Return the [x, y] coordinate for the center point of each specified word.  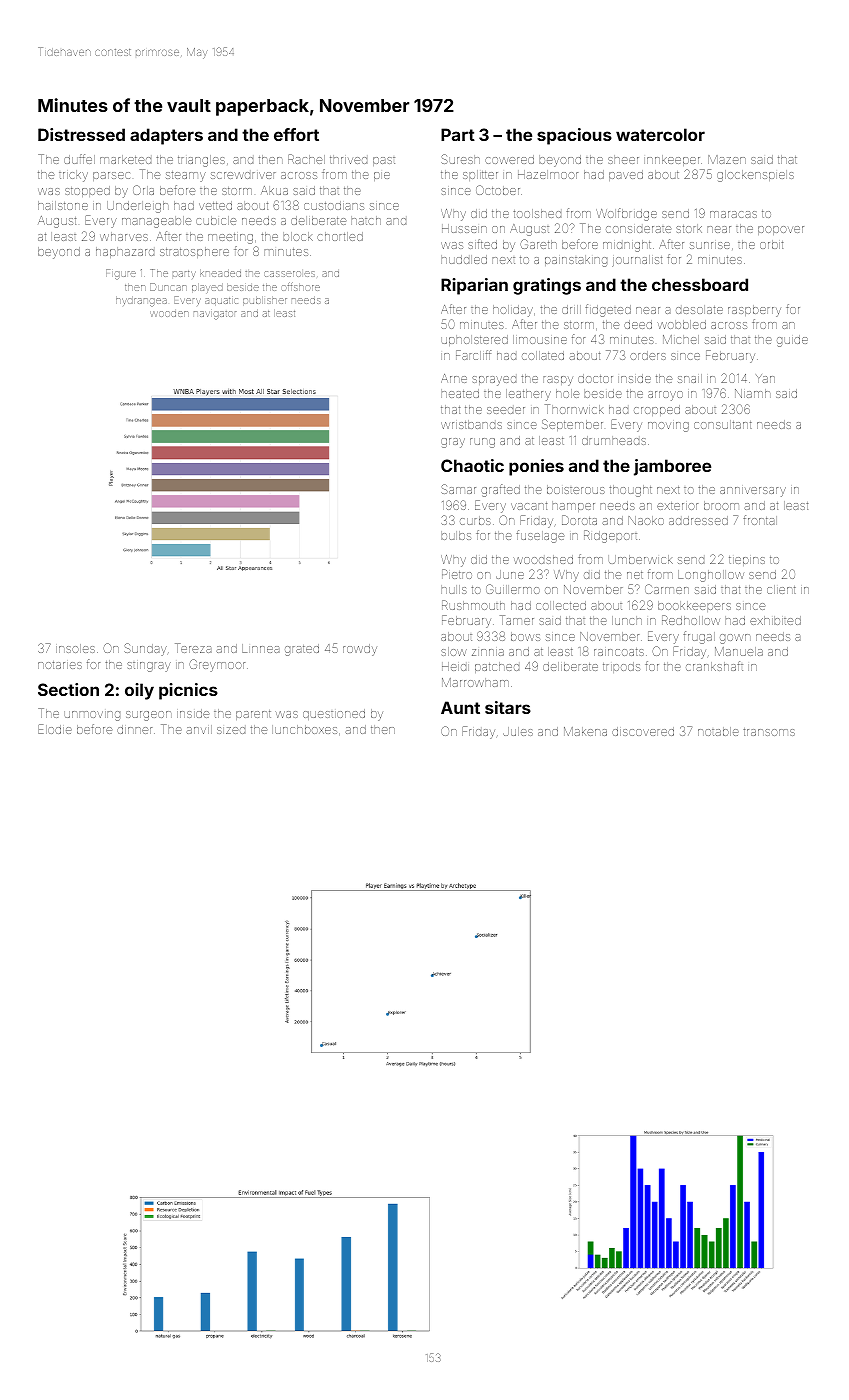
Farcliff [473, 355]
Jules [518, 731]
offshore [301, 287]
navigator [215, 315]
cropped [657, 410]
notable [718, 731]
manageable [156, 222]
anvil [199, 729]
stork [689, 228]
